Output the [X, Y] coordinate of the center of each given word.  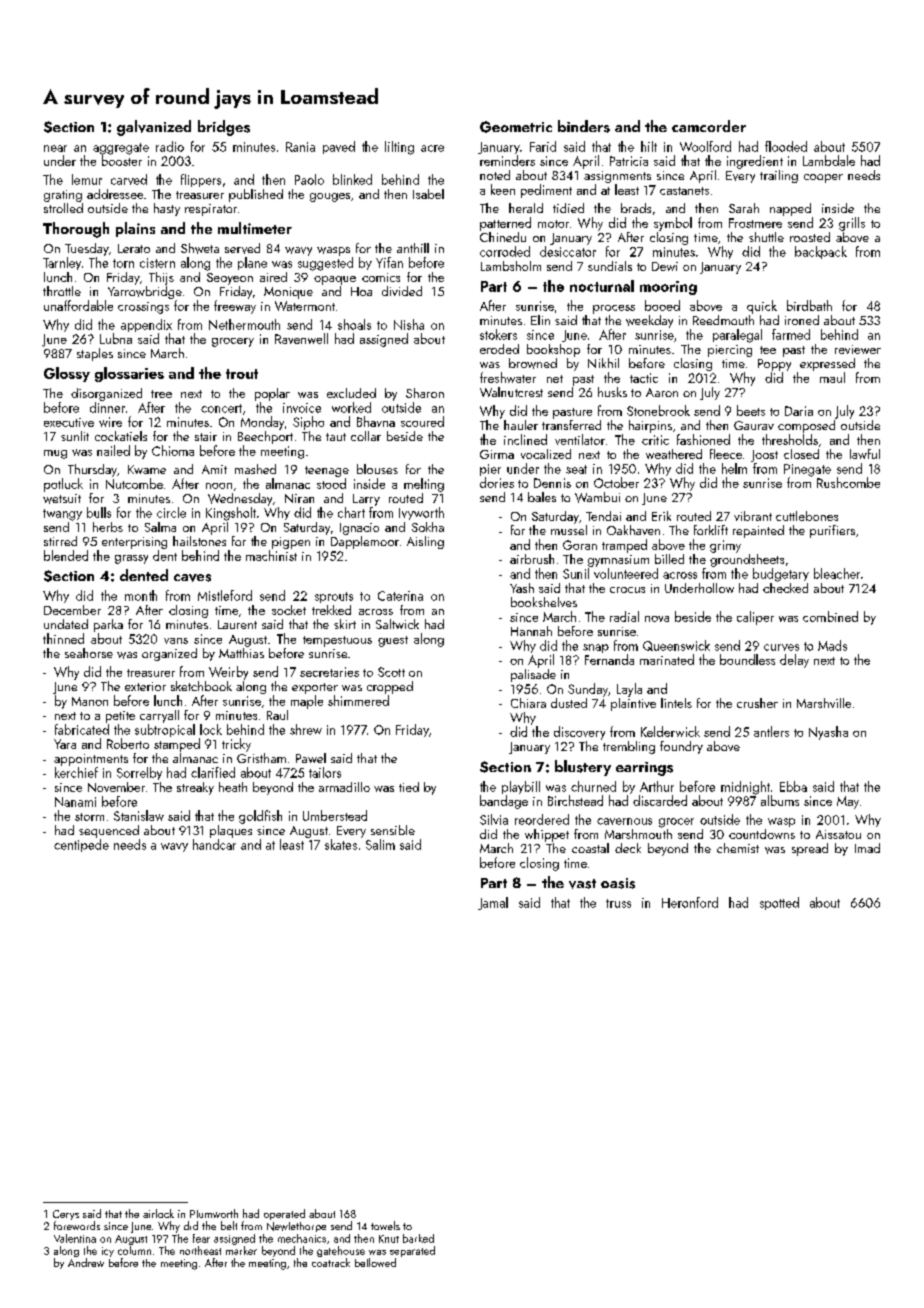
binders [584, 126]
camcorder [709, 126]
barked [418, 1238]
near [55, 148]
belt [229, 1225]
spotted [779, 903]
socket [289, 610]
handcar [214, 844]
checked [785, 588]
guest [393, 641]
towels [385, 1225]
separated [412, 1251]
